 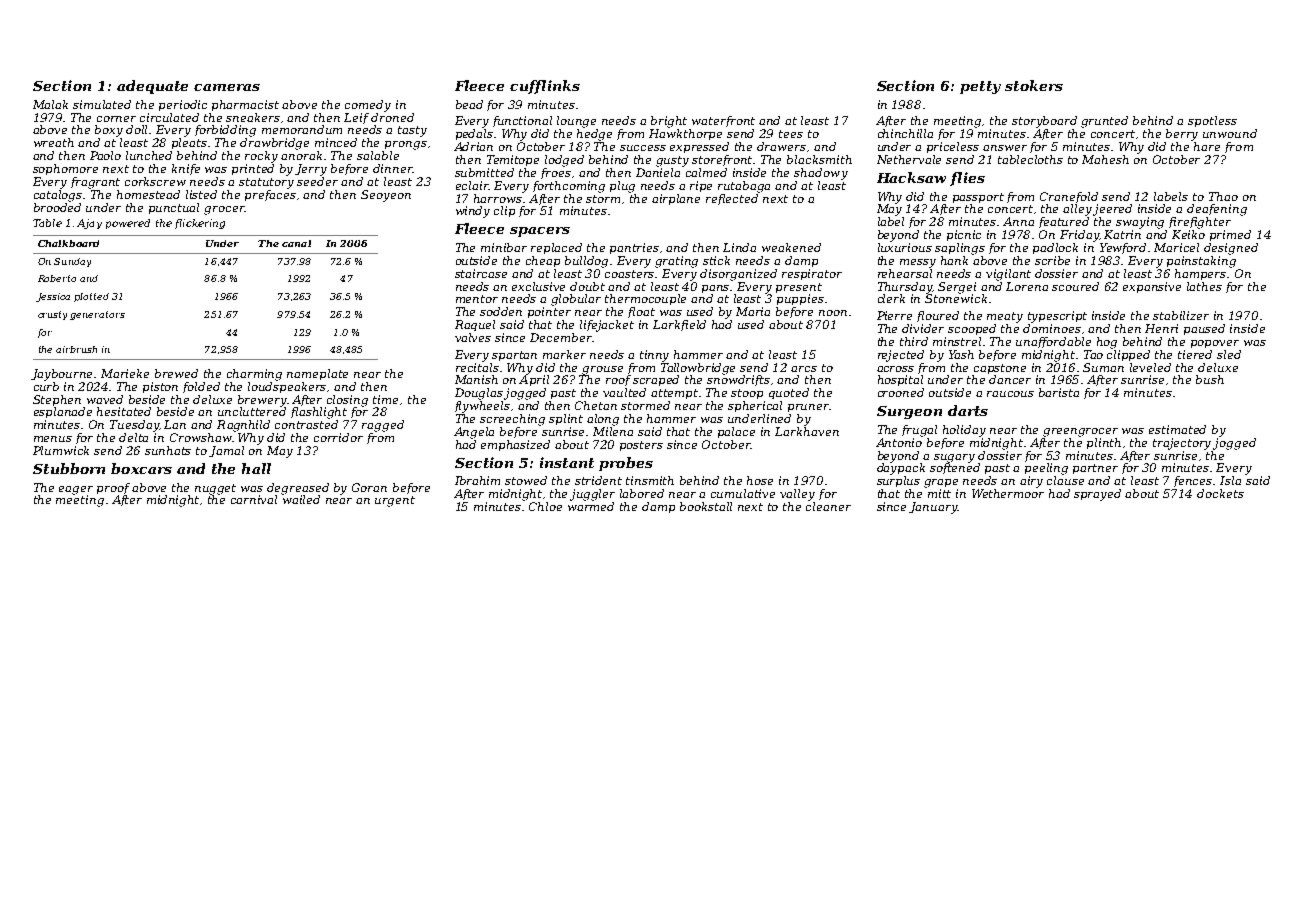 I want to click on carnival, so click(x=254, y=499).
